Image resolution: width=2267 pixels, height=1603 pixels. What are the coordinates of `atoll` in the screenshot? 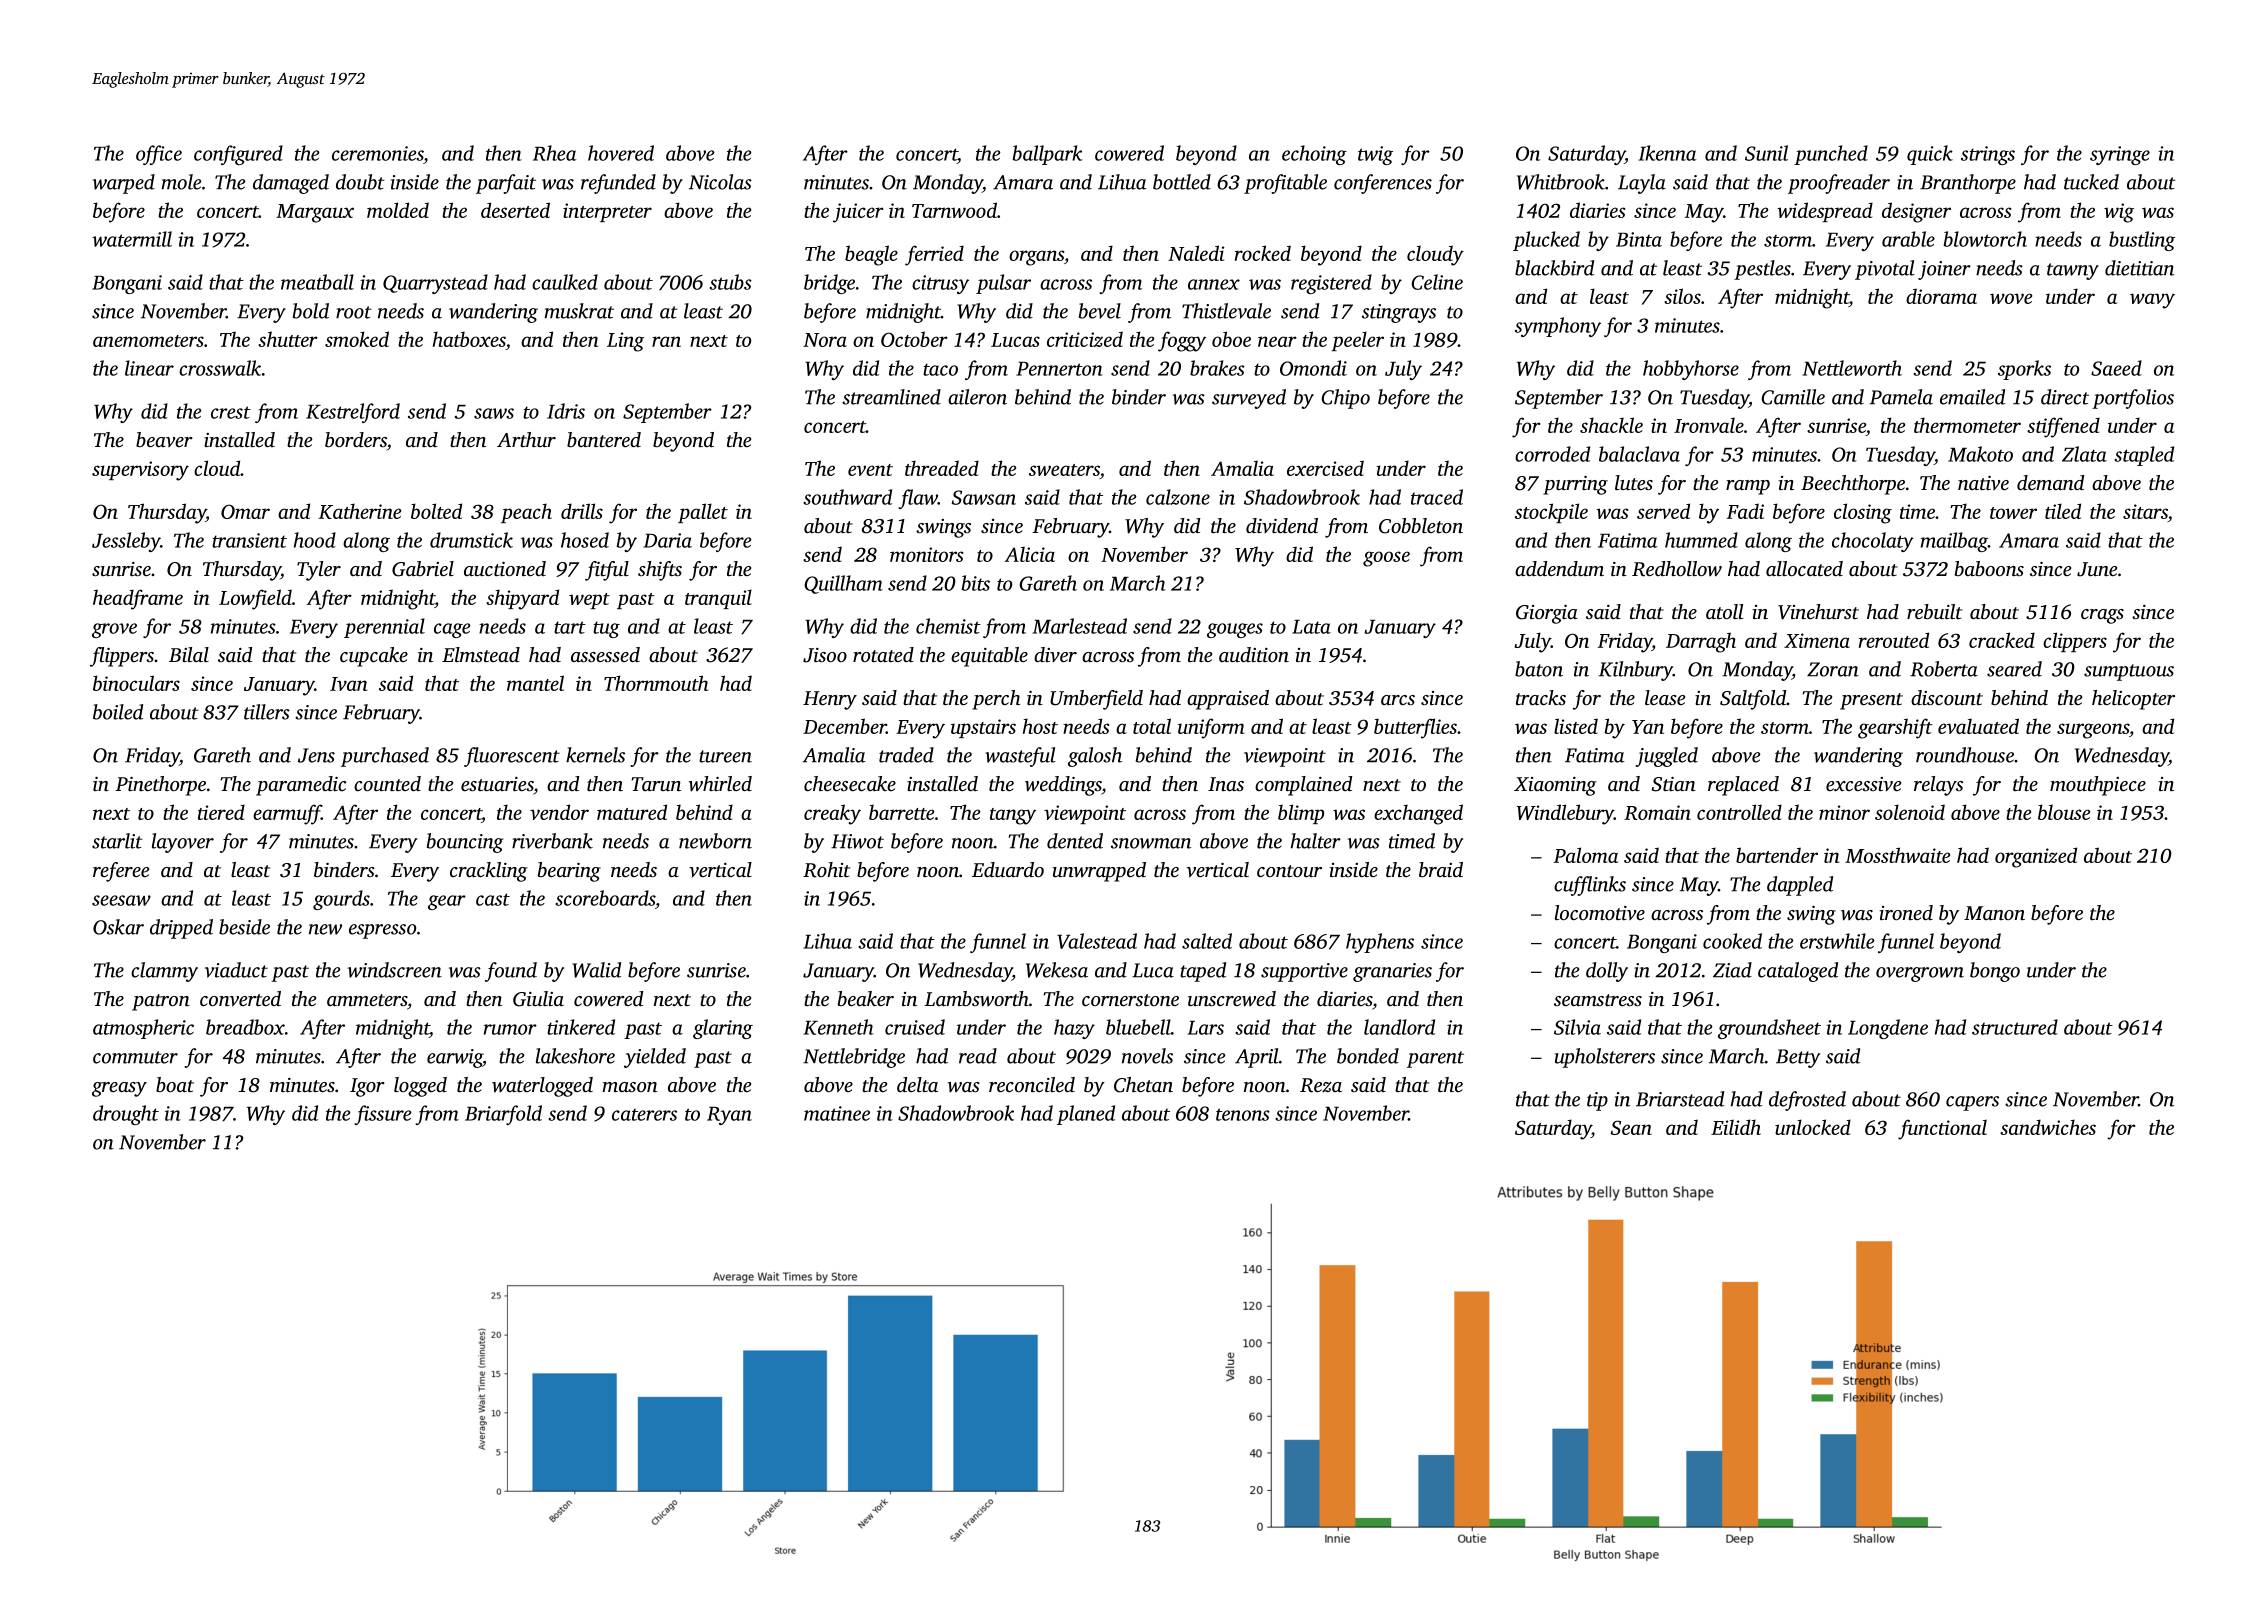 It's located at (1724, 611).
